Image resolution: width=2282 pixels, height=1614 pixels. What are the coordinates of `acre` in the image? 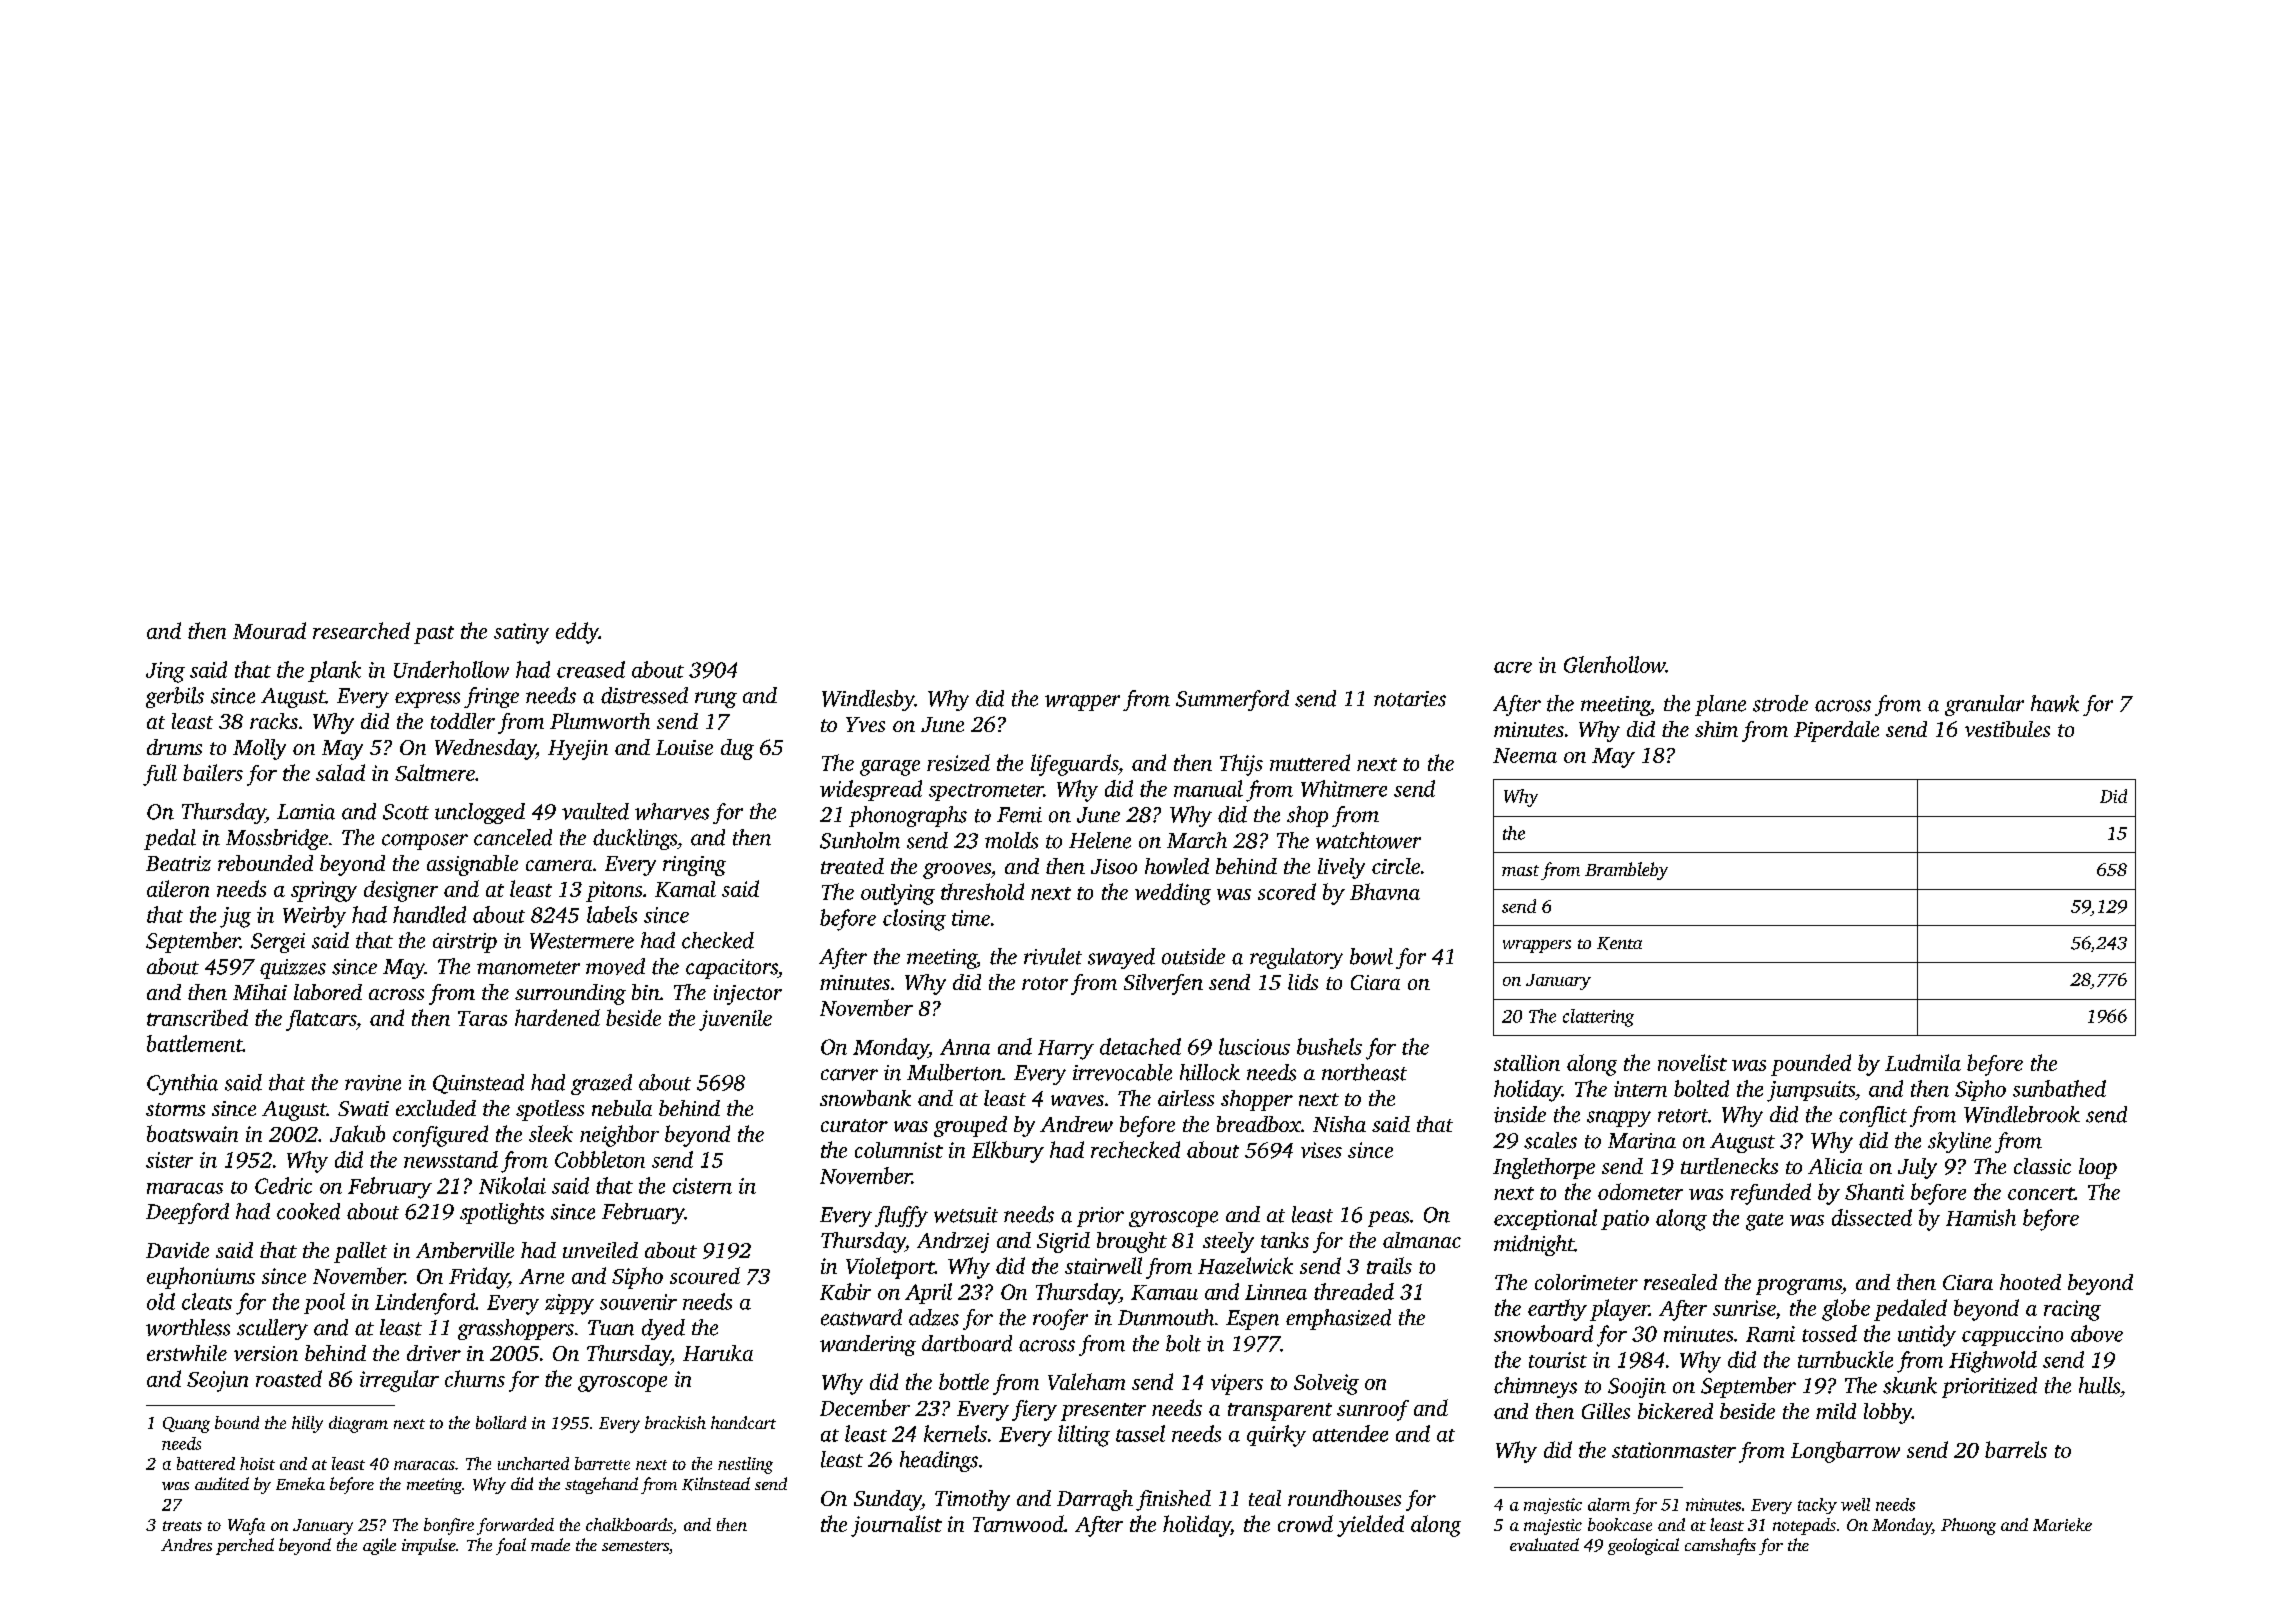 It's located at (1513, 667).
